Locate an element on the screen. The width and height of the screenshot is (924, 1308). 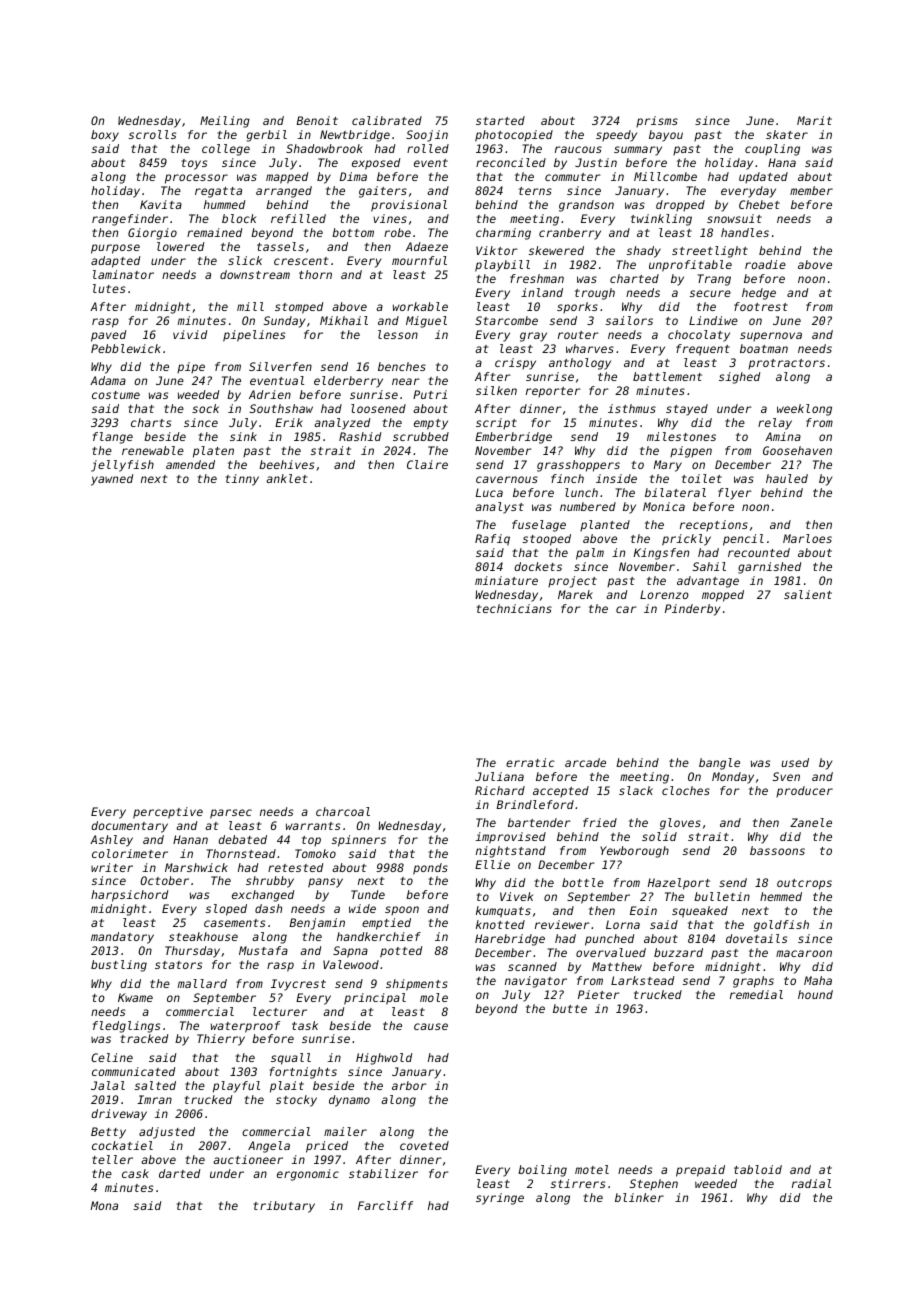
Meiling is located at coordinates (225, 122).
